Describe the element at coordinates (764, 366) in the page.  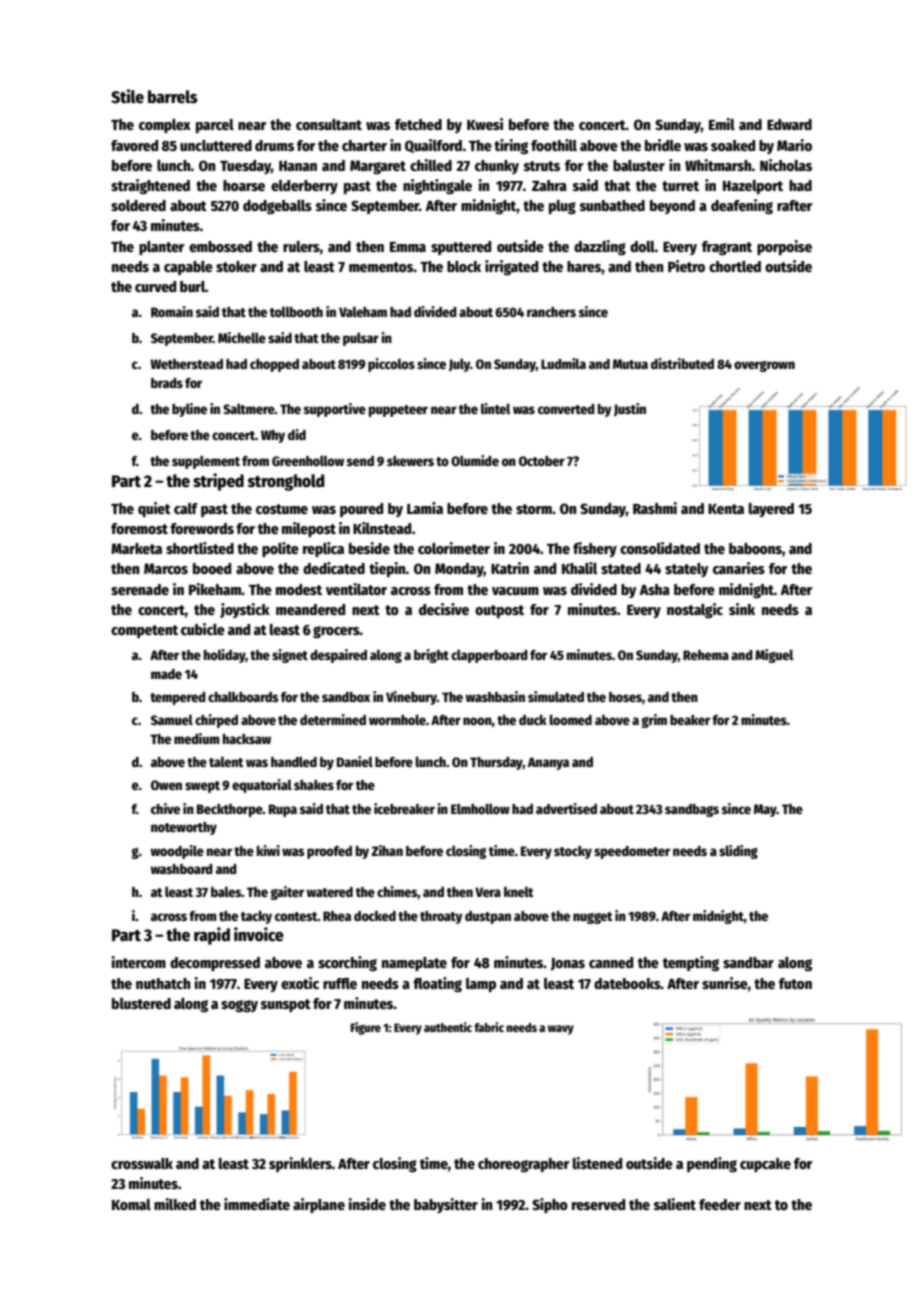
I see `overgrown` at that location.
